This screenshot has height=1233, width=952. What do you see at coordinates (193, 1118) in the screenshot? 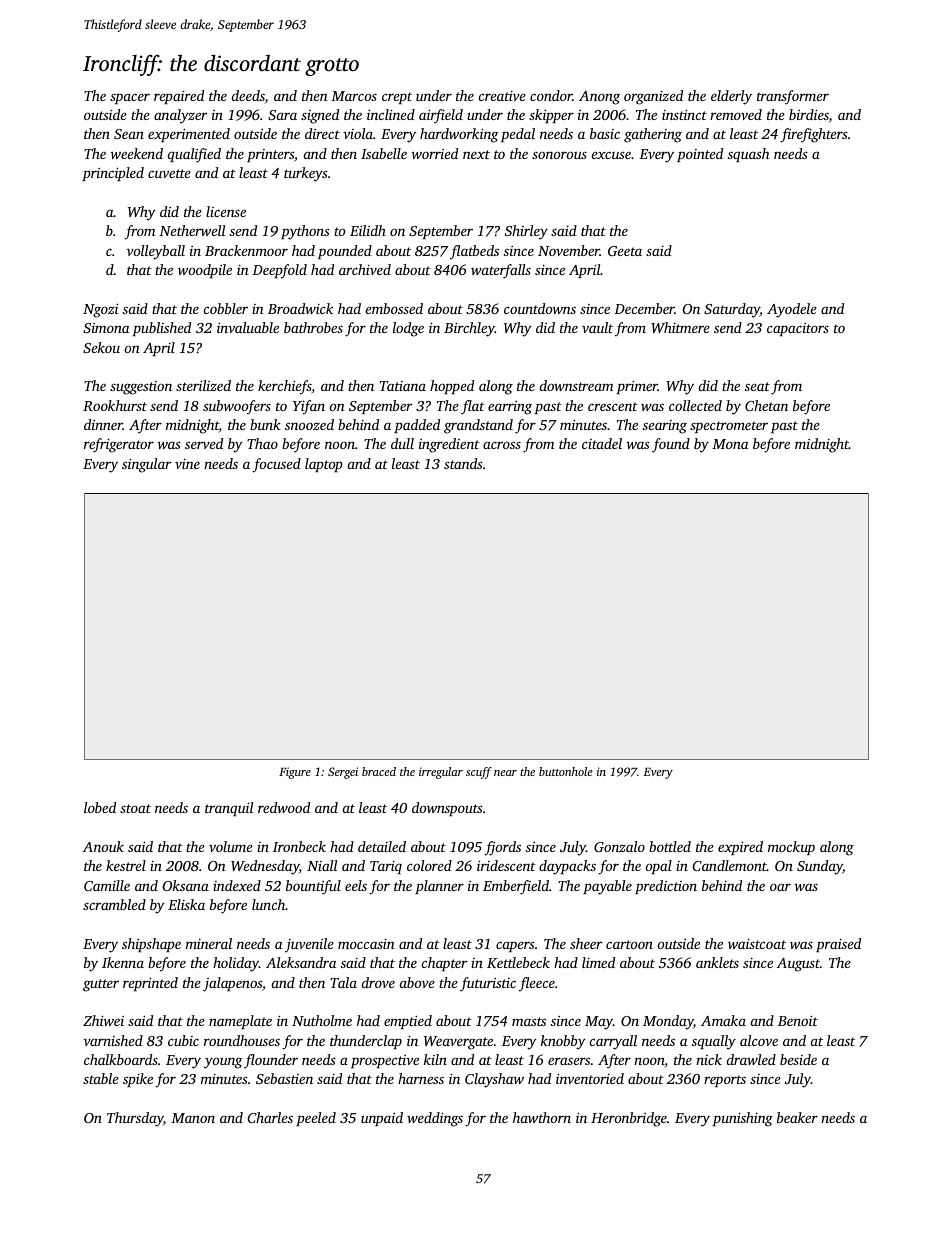
I see `Manon` at bounding box center [193, 1118].
